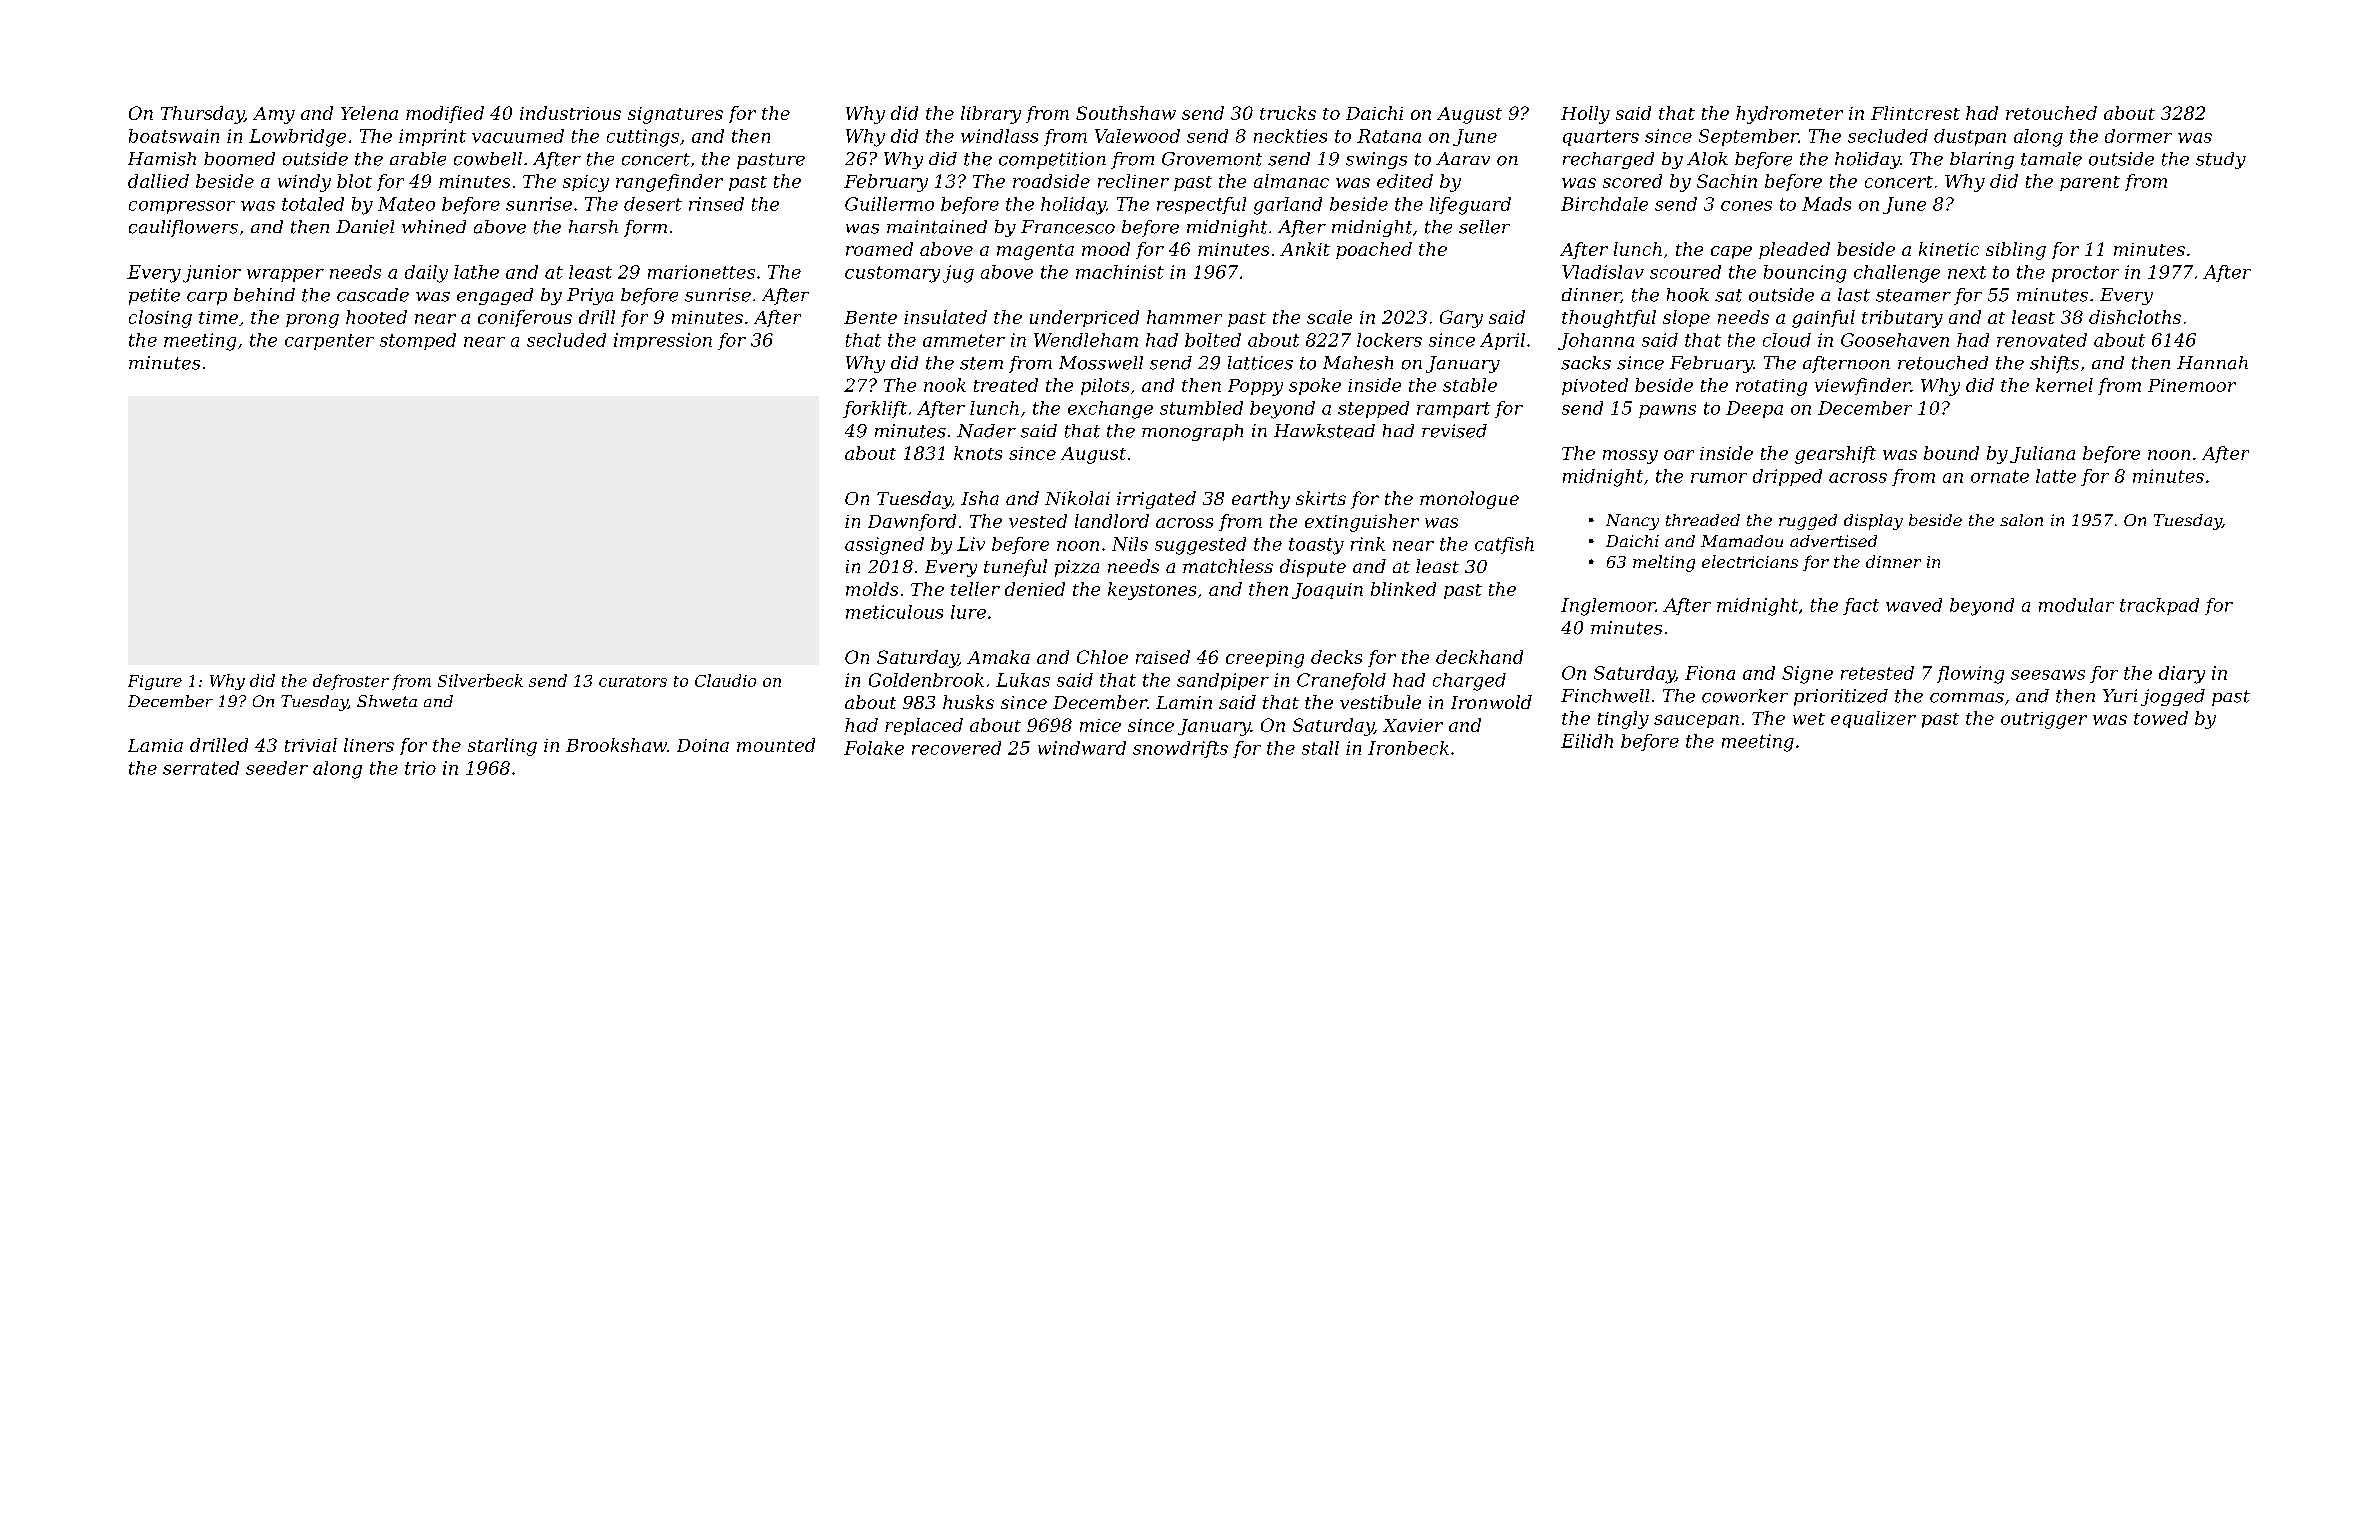  What do you see at coordinates (418, 341) in the screenshot?
I see `stomped` at bounding box center [418, 341].
